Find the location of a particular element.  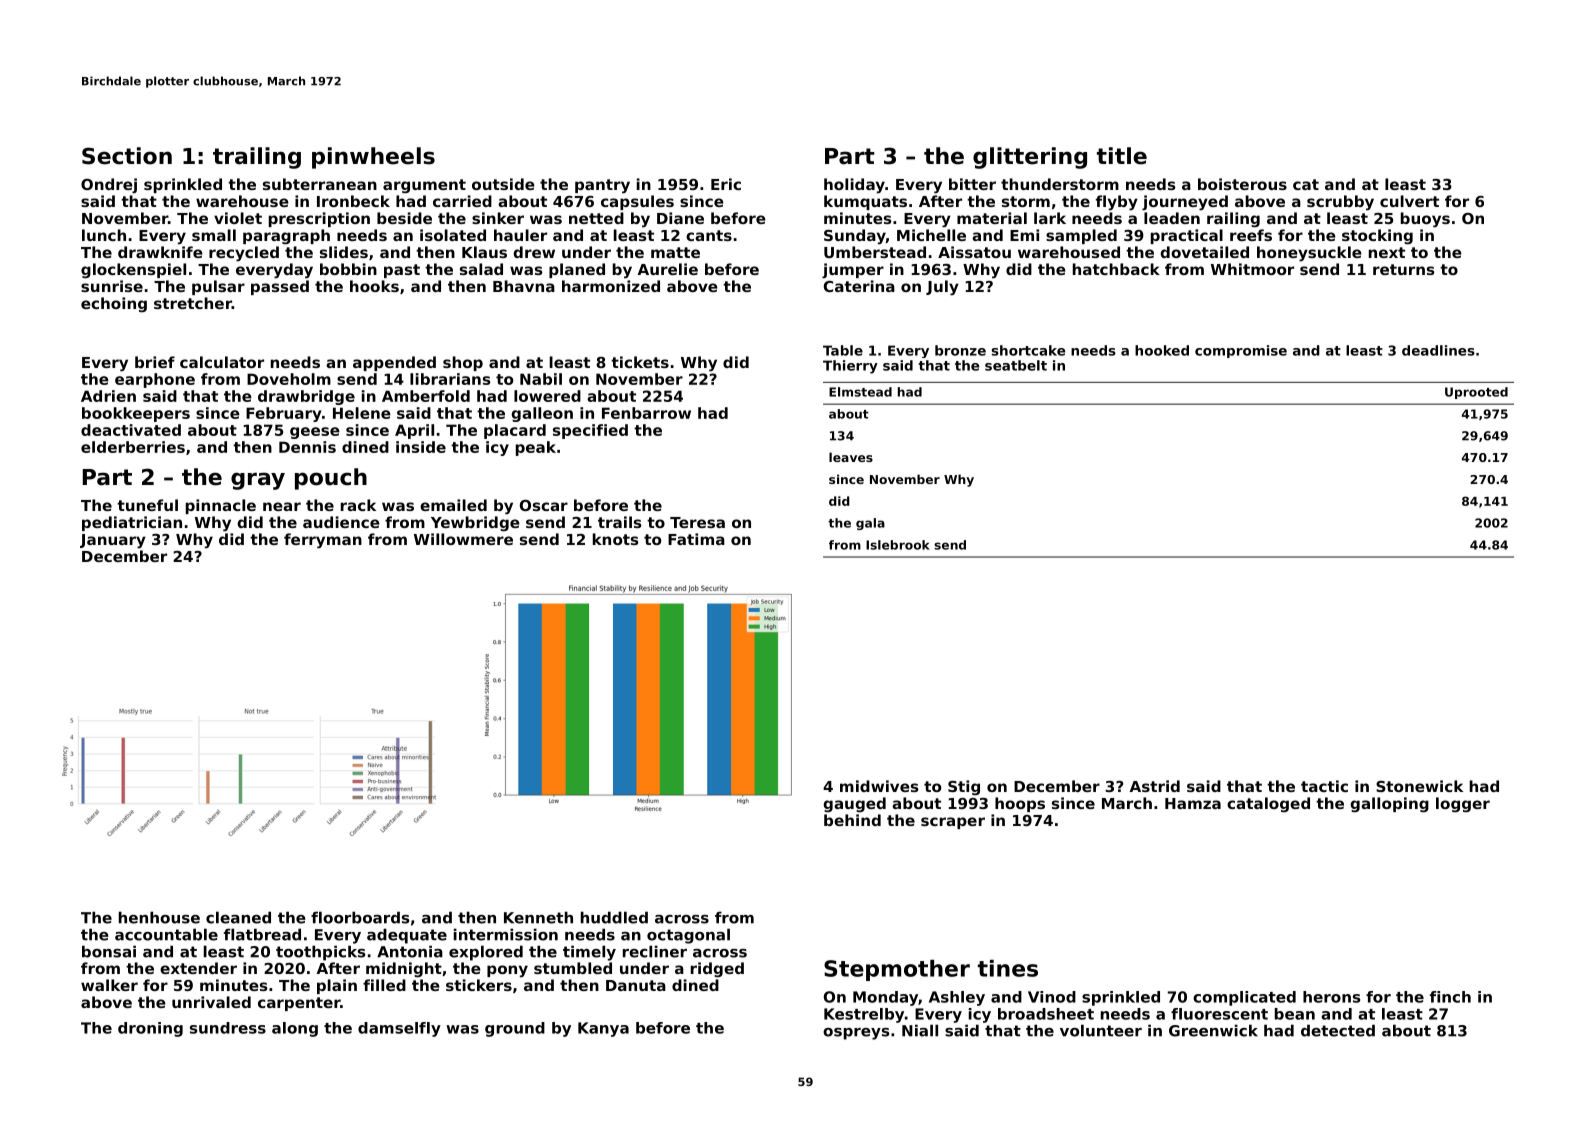

ferryman is located at coordinates (323, 541).
